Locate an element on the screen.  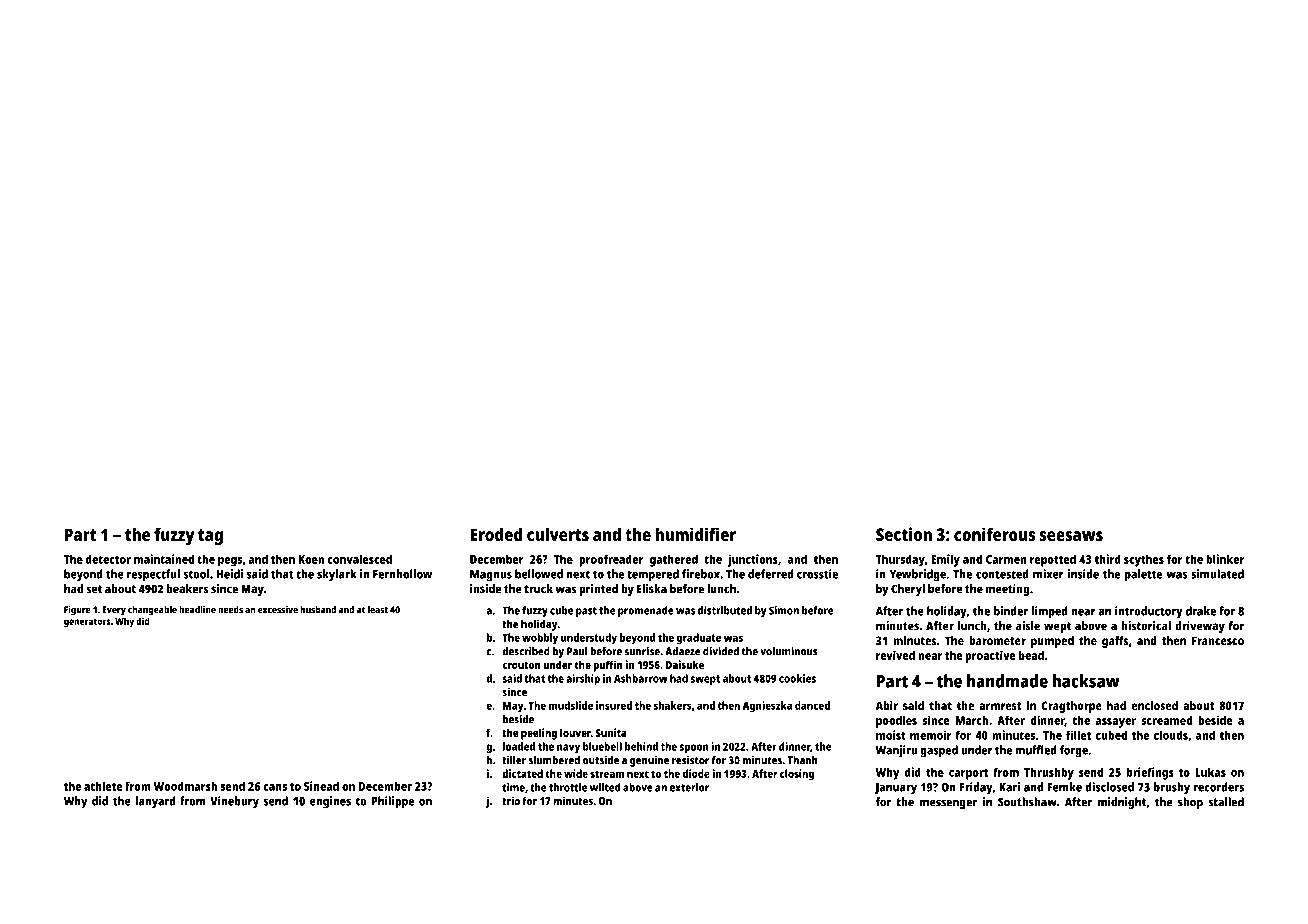
messenger is located at coordinates (948, 804).
